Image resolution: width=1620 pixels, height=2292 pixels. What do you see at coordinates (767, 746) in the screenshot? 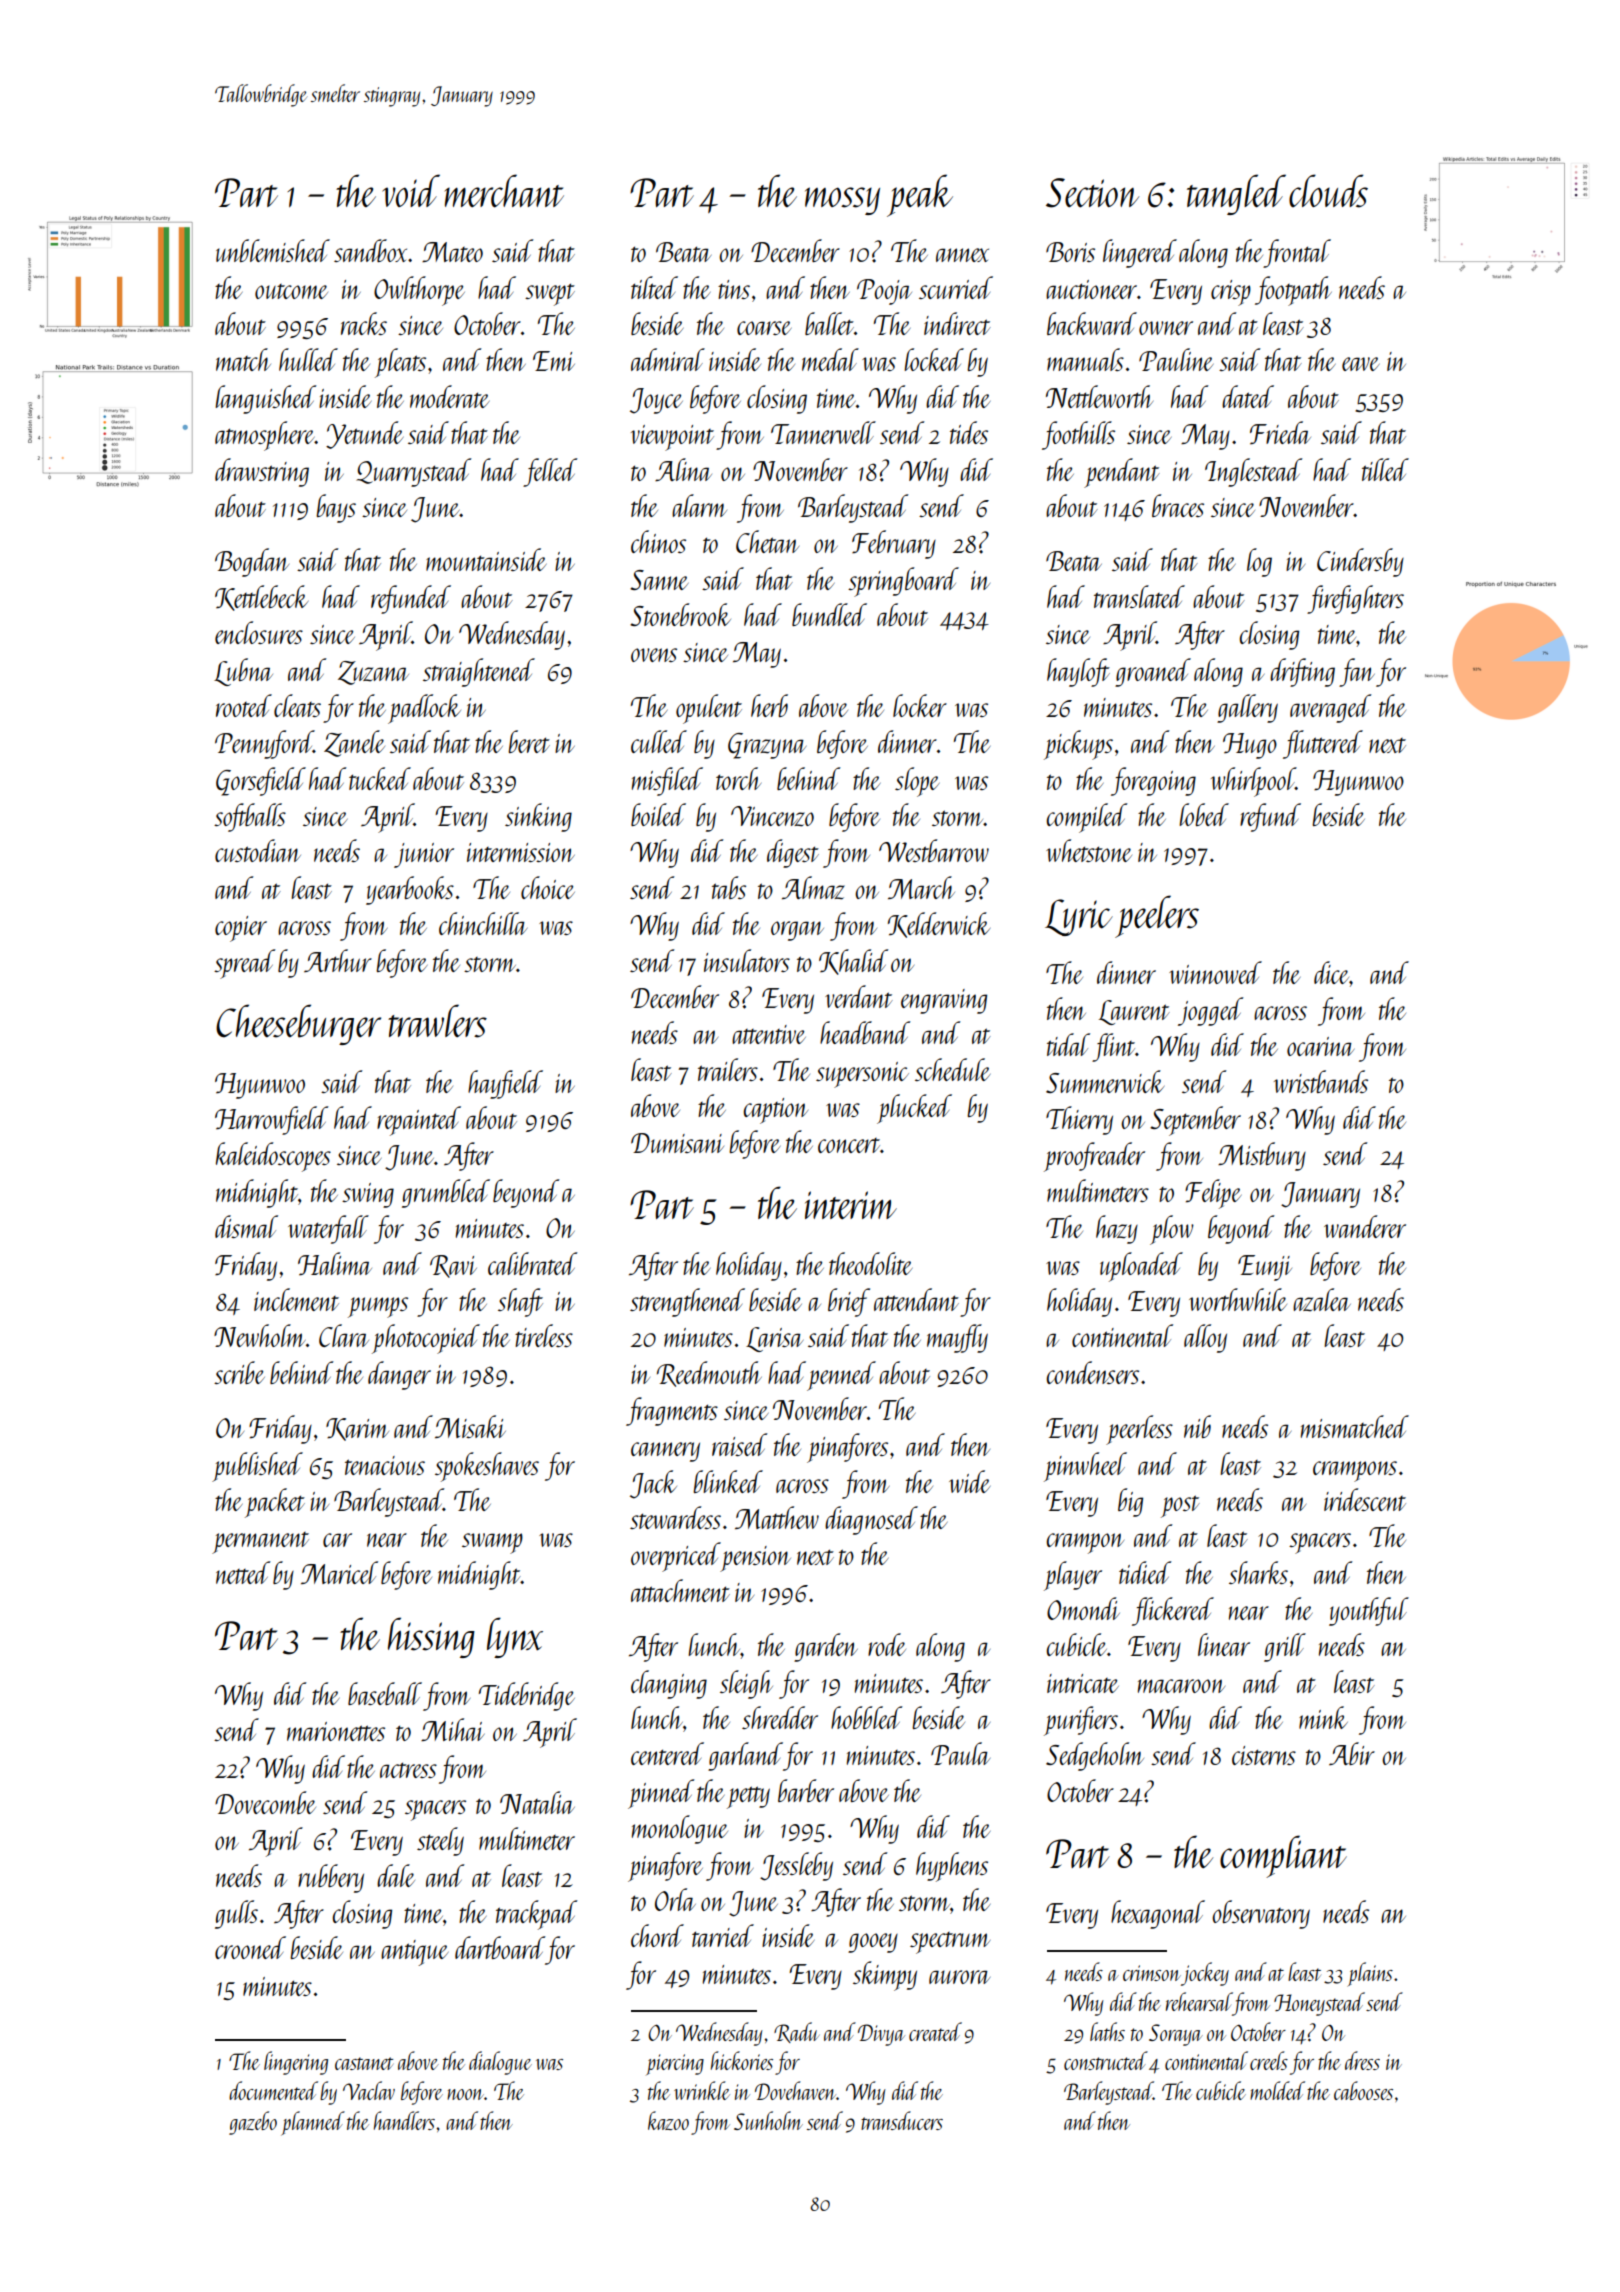
I see `Grazyna` at bounding box center [767, 746].
